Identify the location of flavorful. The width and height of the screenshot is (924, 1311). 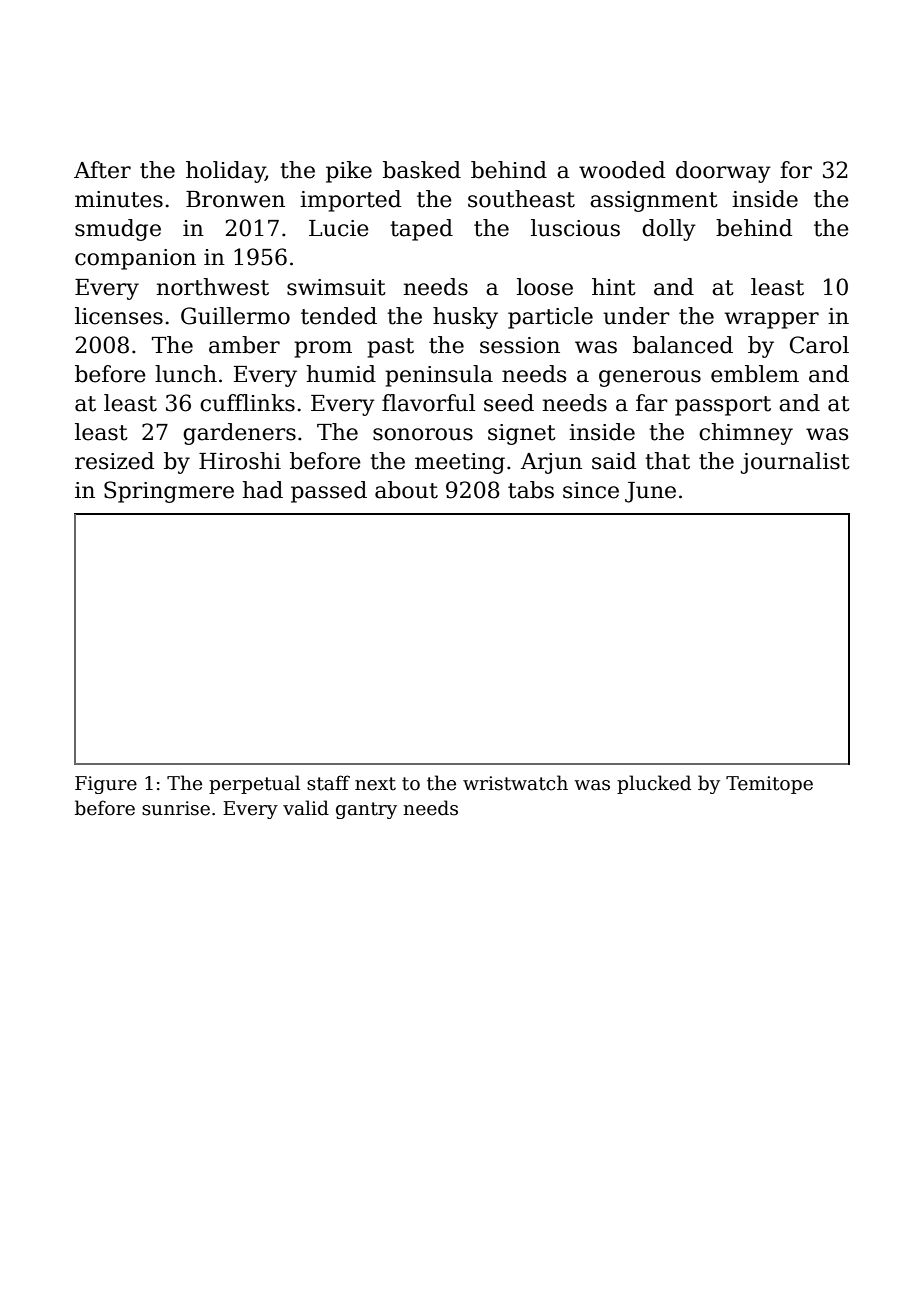
(428, 403).
